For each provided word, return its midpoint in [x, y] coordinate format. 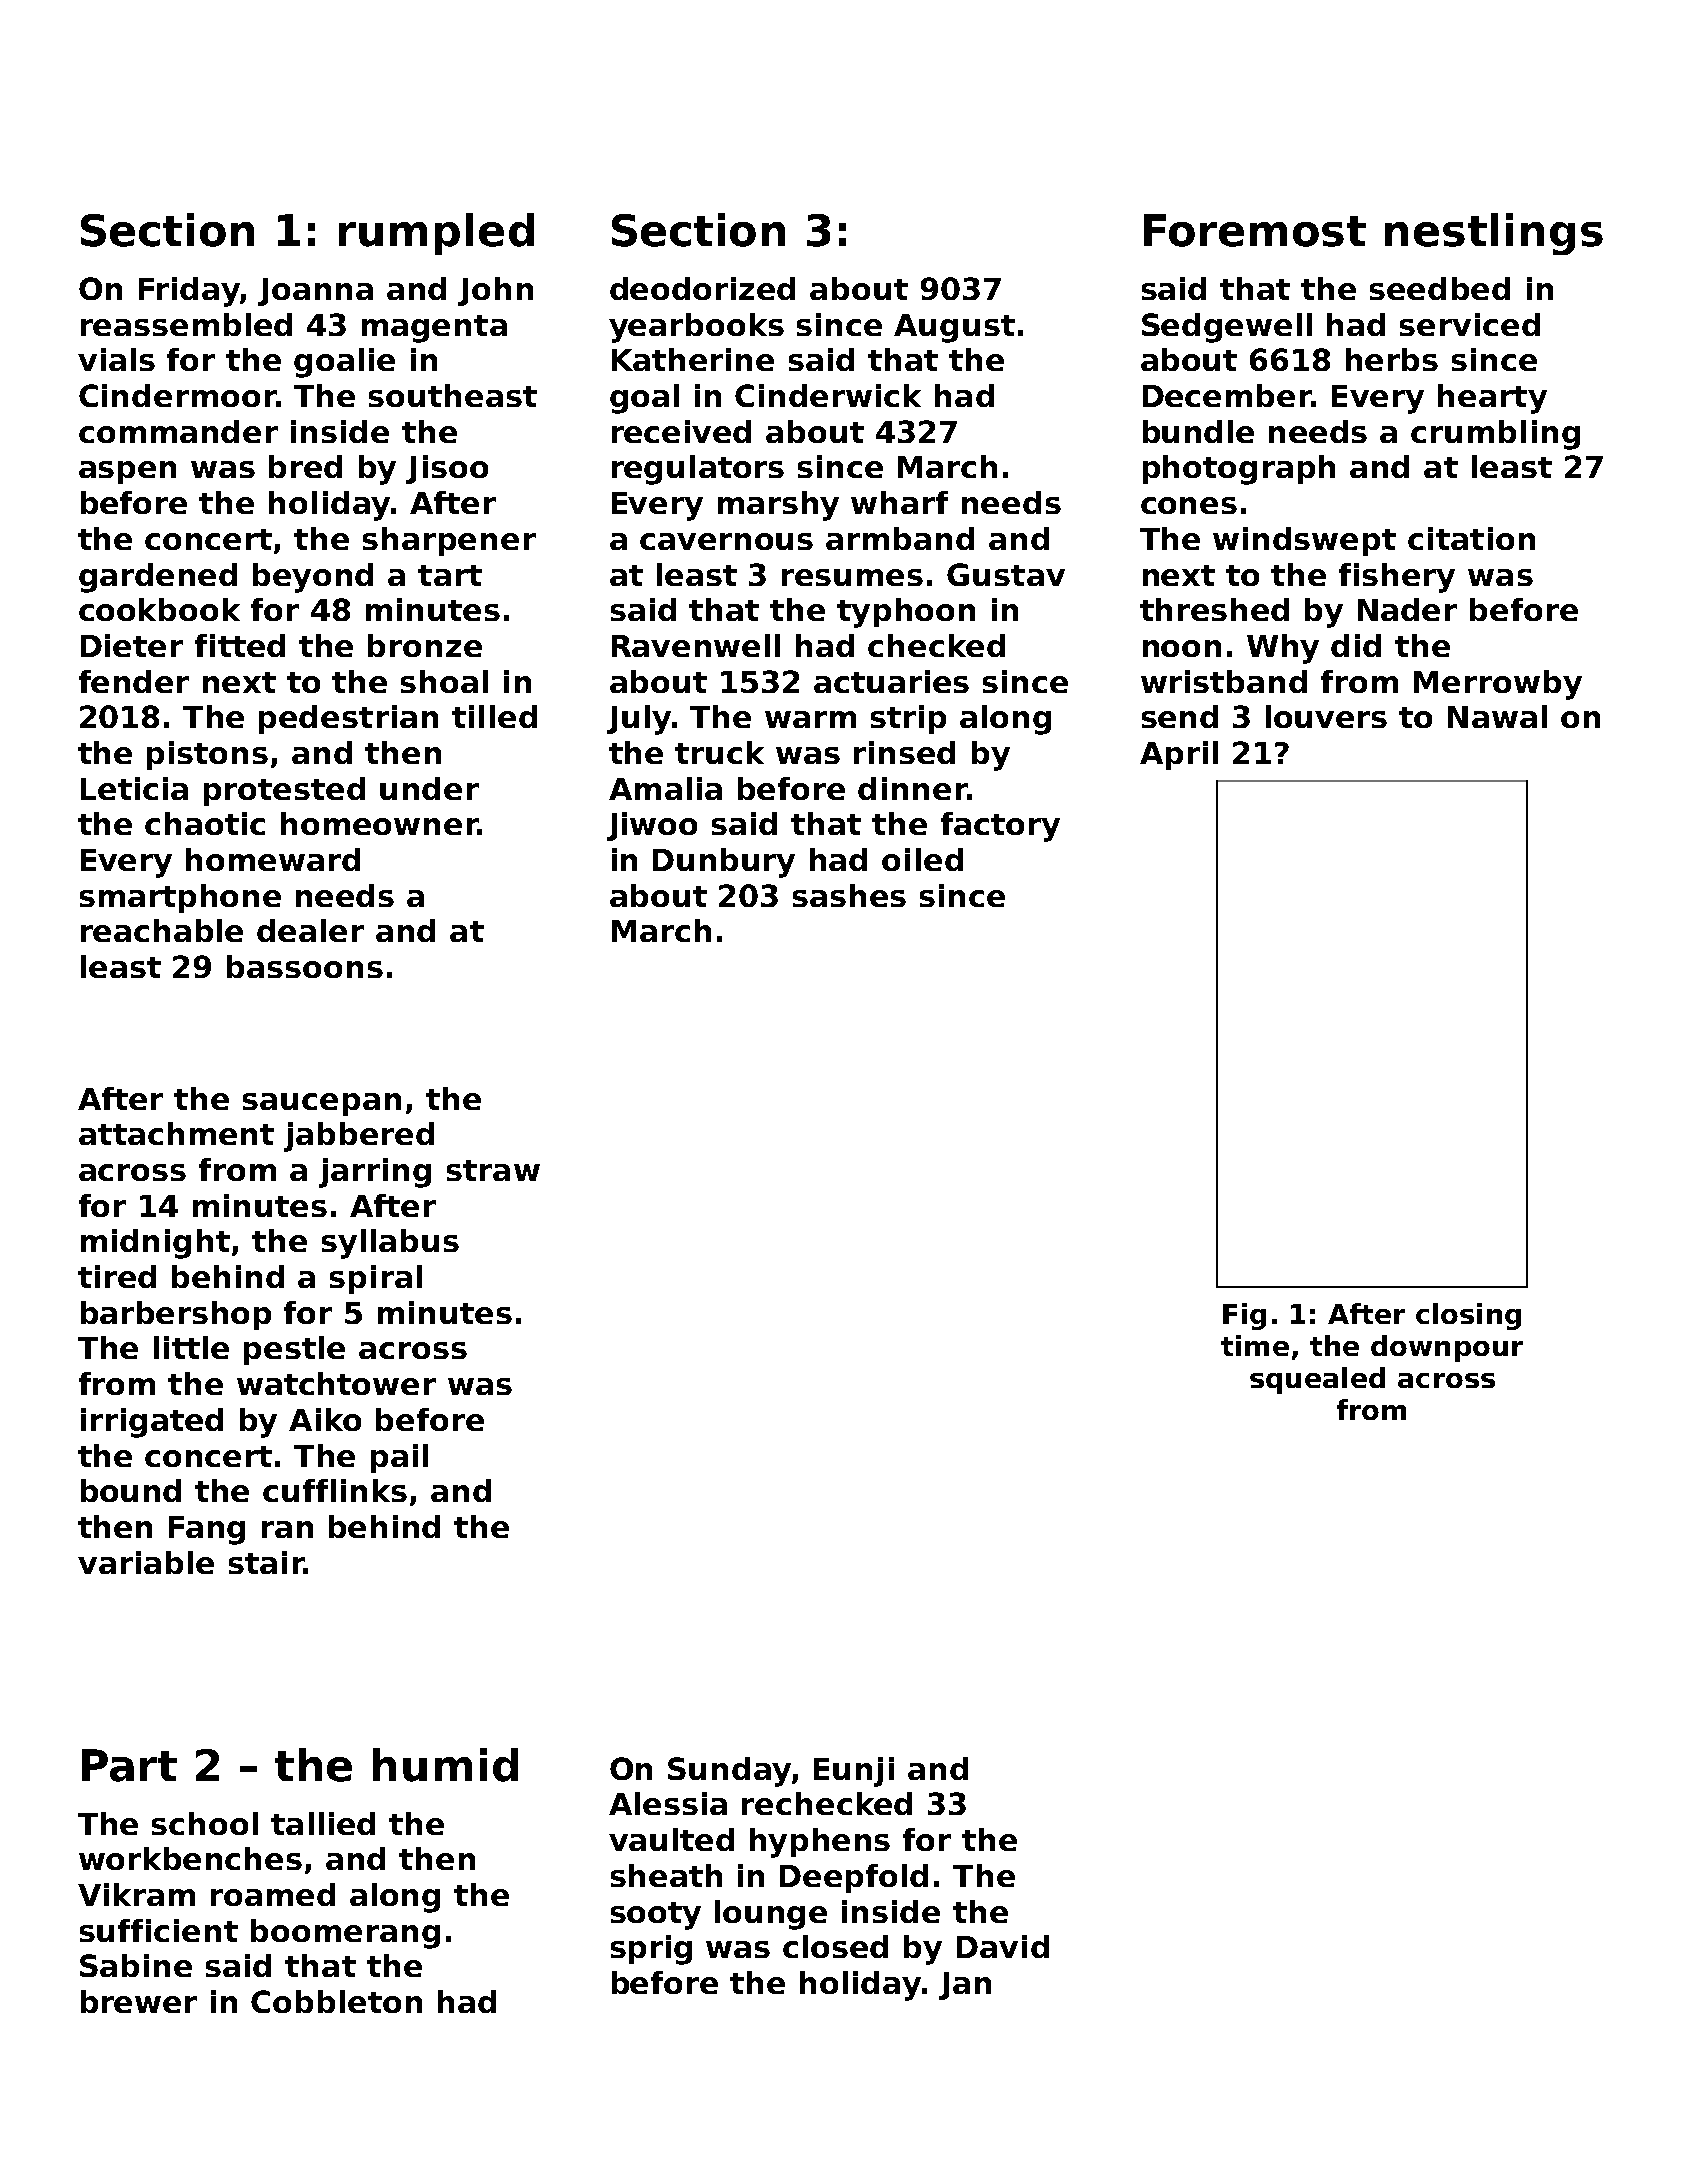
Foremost [1255, 230]
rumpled [436, 234]
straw [493, 1170]
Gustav [1006, 574]
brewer [139, 2001]
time [1255, 1345]
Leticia [134, 788]
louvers [1326, 716]
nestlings [1494, 234]
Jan [965, 1986]
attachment [176, 1133]
